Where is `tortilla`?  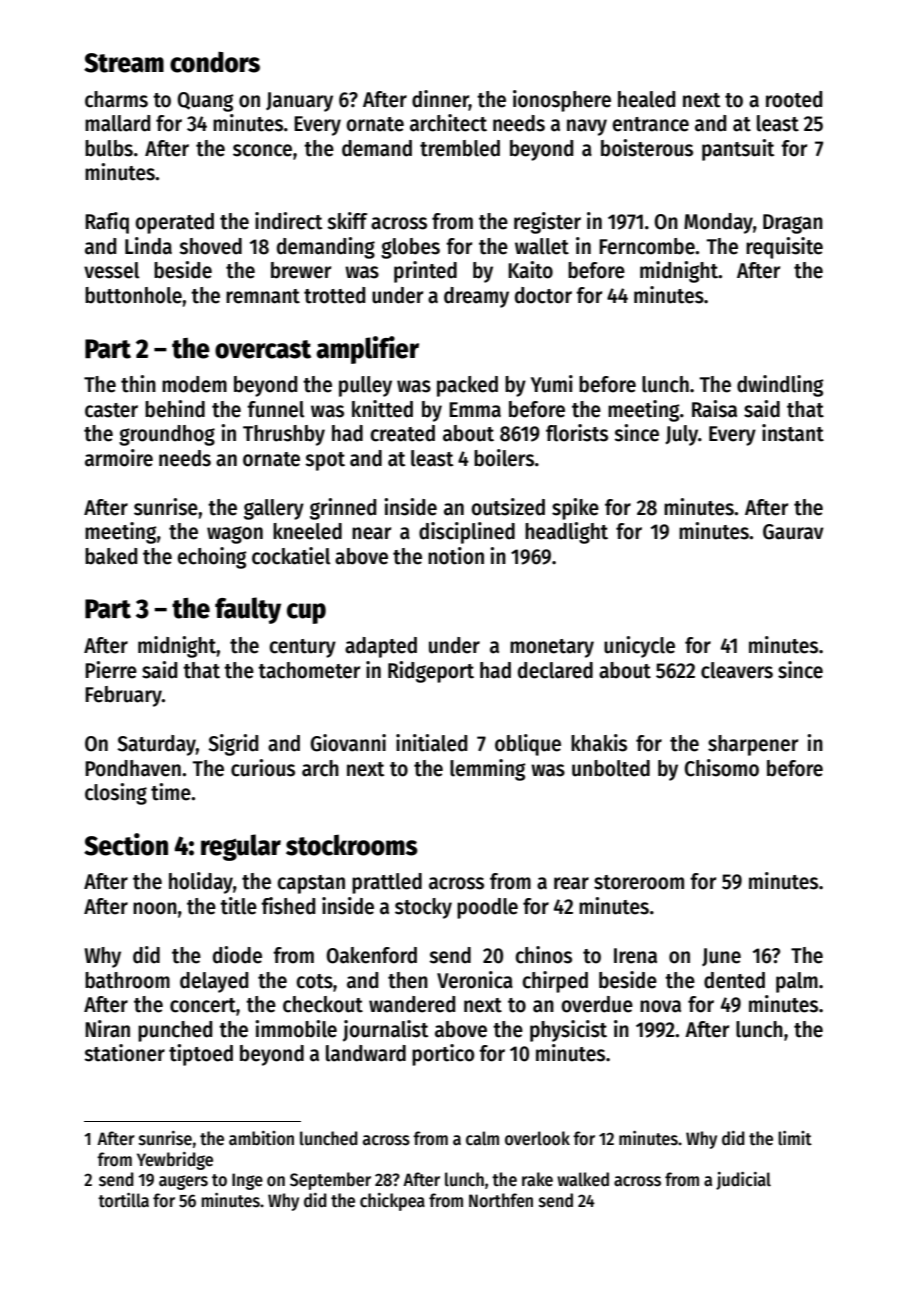
tortilla is located at coordinates (123, 1200).
